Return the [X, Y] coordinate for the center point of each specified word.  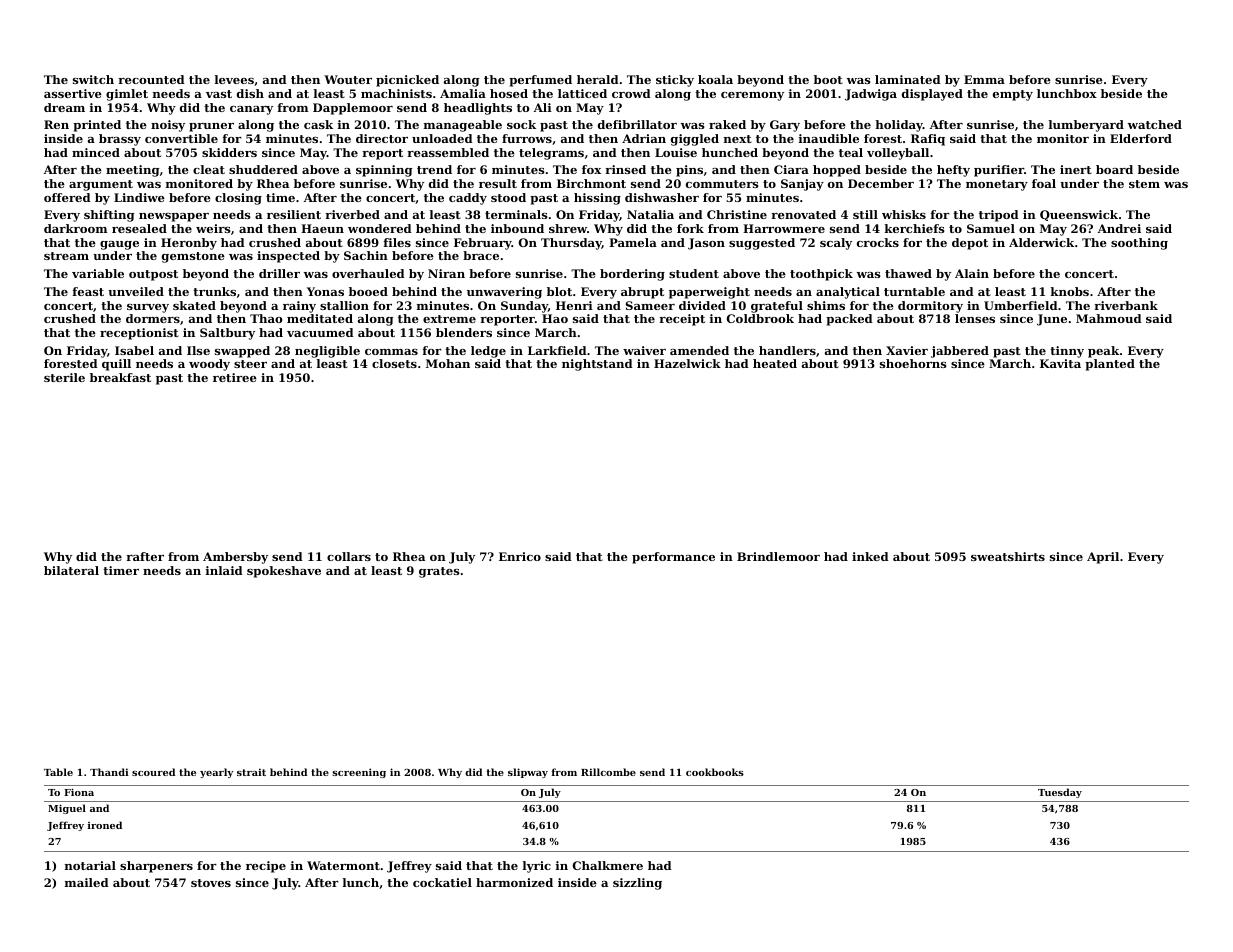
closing [238, 199]
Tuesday [1060, 793]
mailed [87, 882]
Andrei [1119, 228]
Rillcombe [608, 772]
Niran [446, 273]
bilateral [71, 570]
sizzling [637, 884]
